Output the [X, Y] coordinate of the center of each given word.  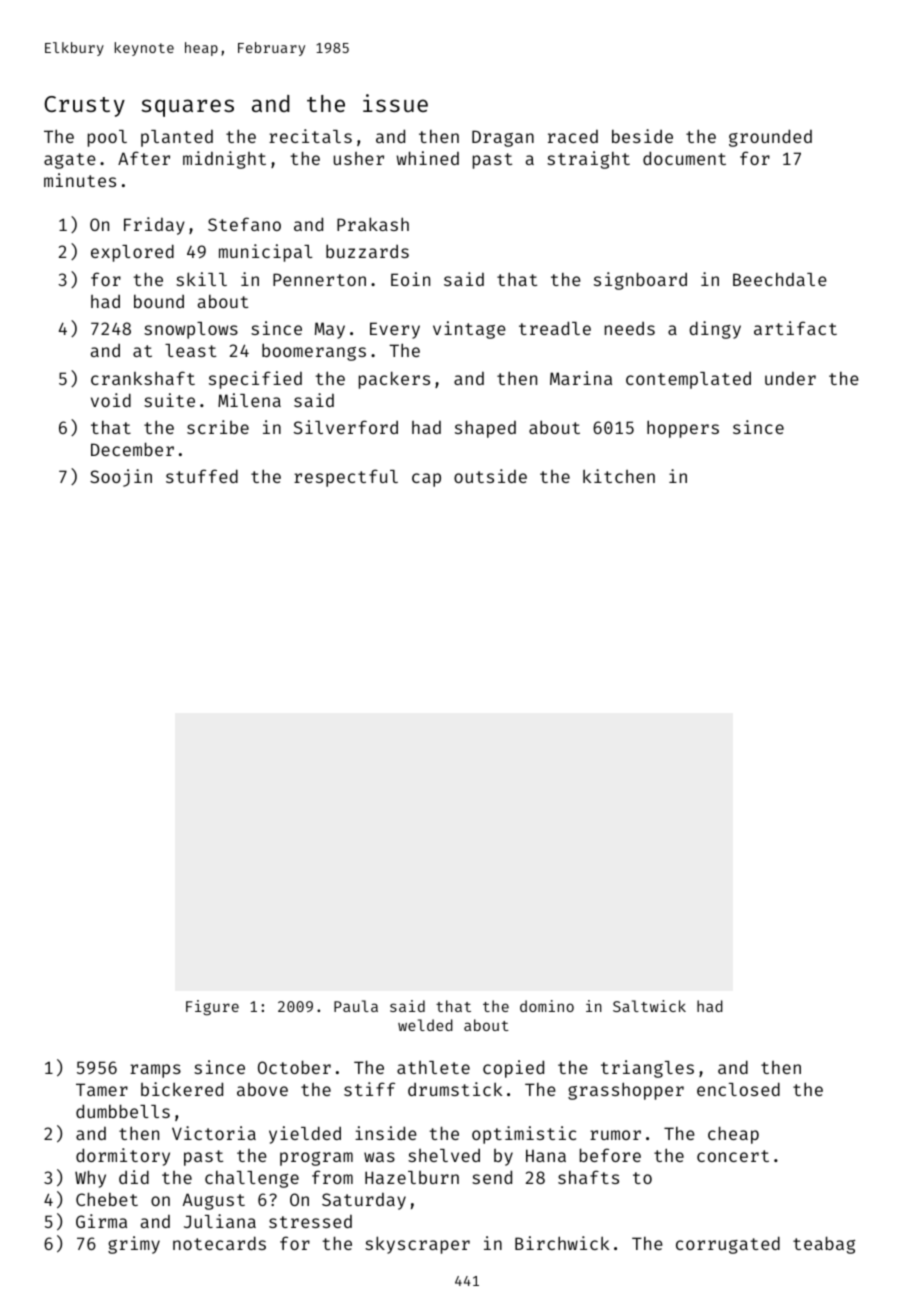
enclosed [738, 1089]
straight [588, 160]
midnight [224, 160]
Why [90, 1179]
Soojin [121, 478]
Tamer [102, 1089]
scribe [218, 427]
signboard [640, 281]
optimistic [524, 1135]
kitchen [619, 476]
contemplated [688, 380]
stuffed [202, 476]
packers [394, 380]
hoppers [683, 429]
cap [426, 480]
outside [490, 476]
